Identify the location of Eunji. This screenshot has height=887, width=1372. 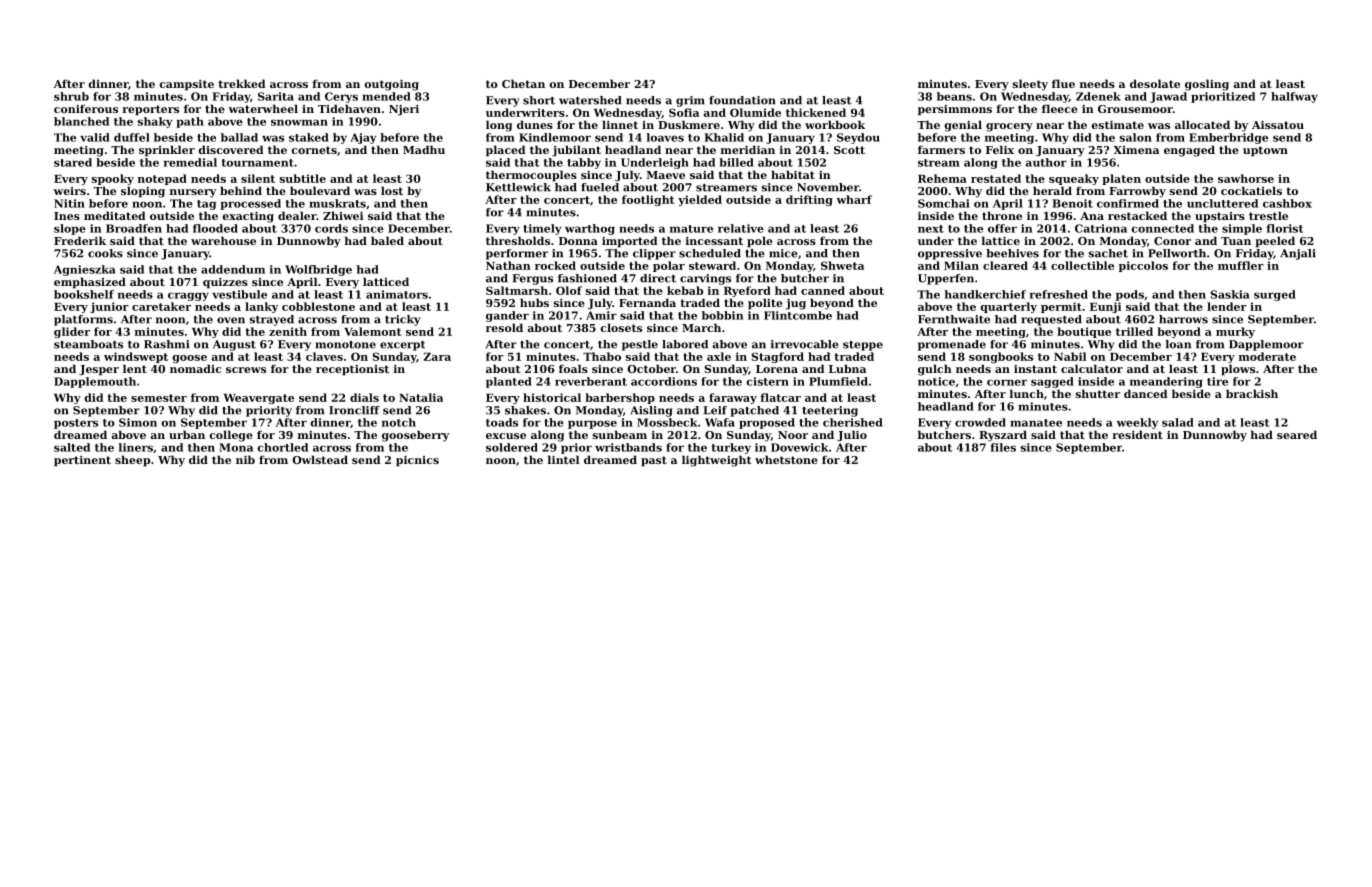
(1105, 307).
